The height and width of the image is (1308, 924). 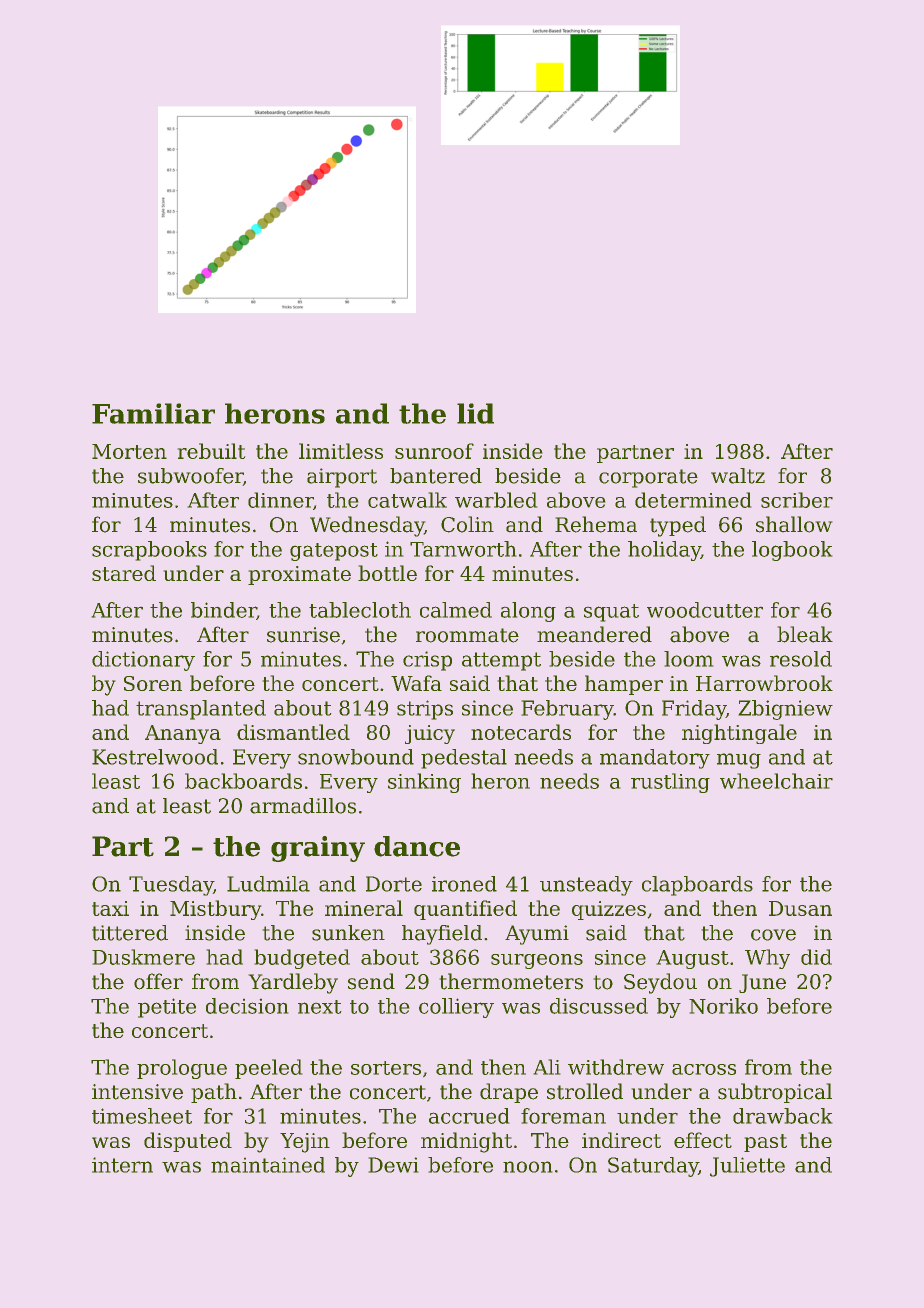 What do you see at coordinates (417, 846) in the image?
I see `dance` at bounding box center [417, 846].
